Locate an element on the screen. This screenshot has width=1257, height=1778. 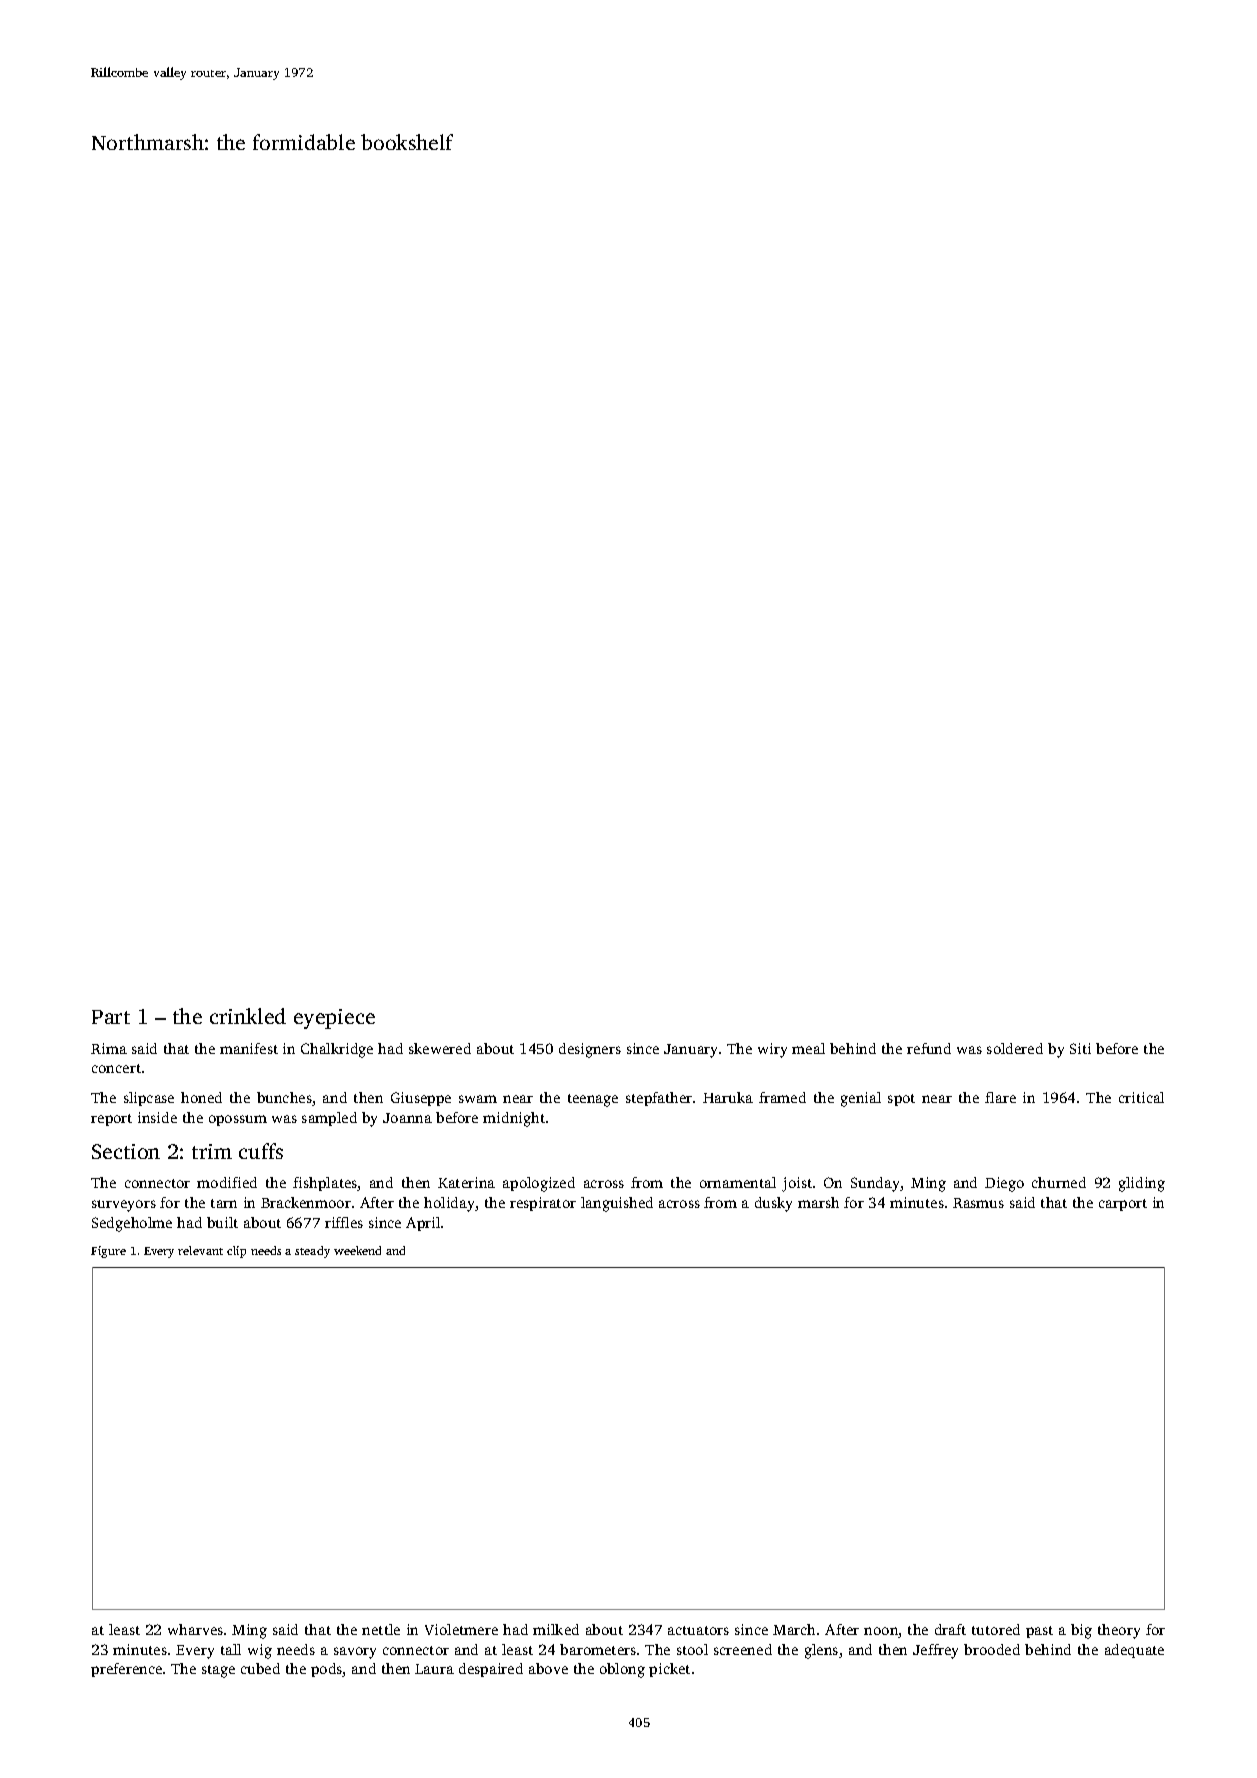
Sunday is located at coordinates (876, 1184).
